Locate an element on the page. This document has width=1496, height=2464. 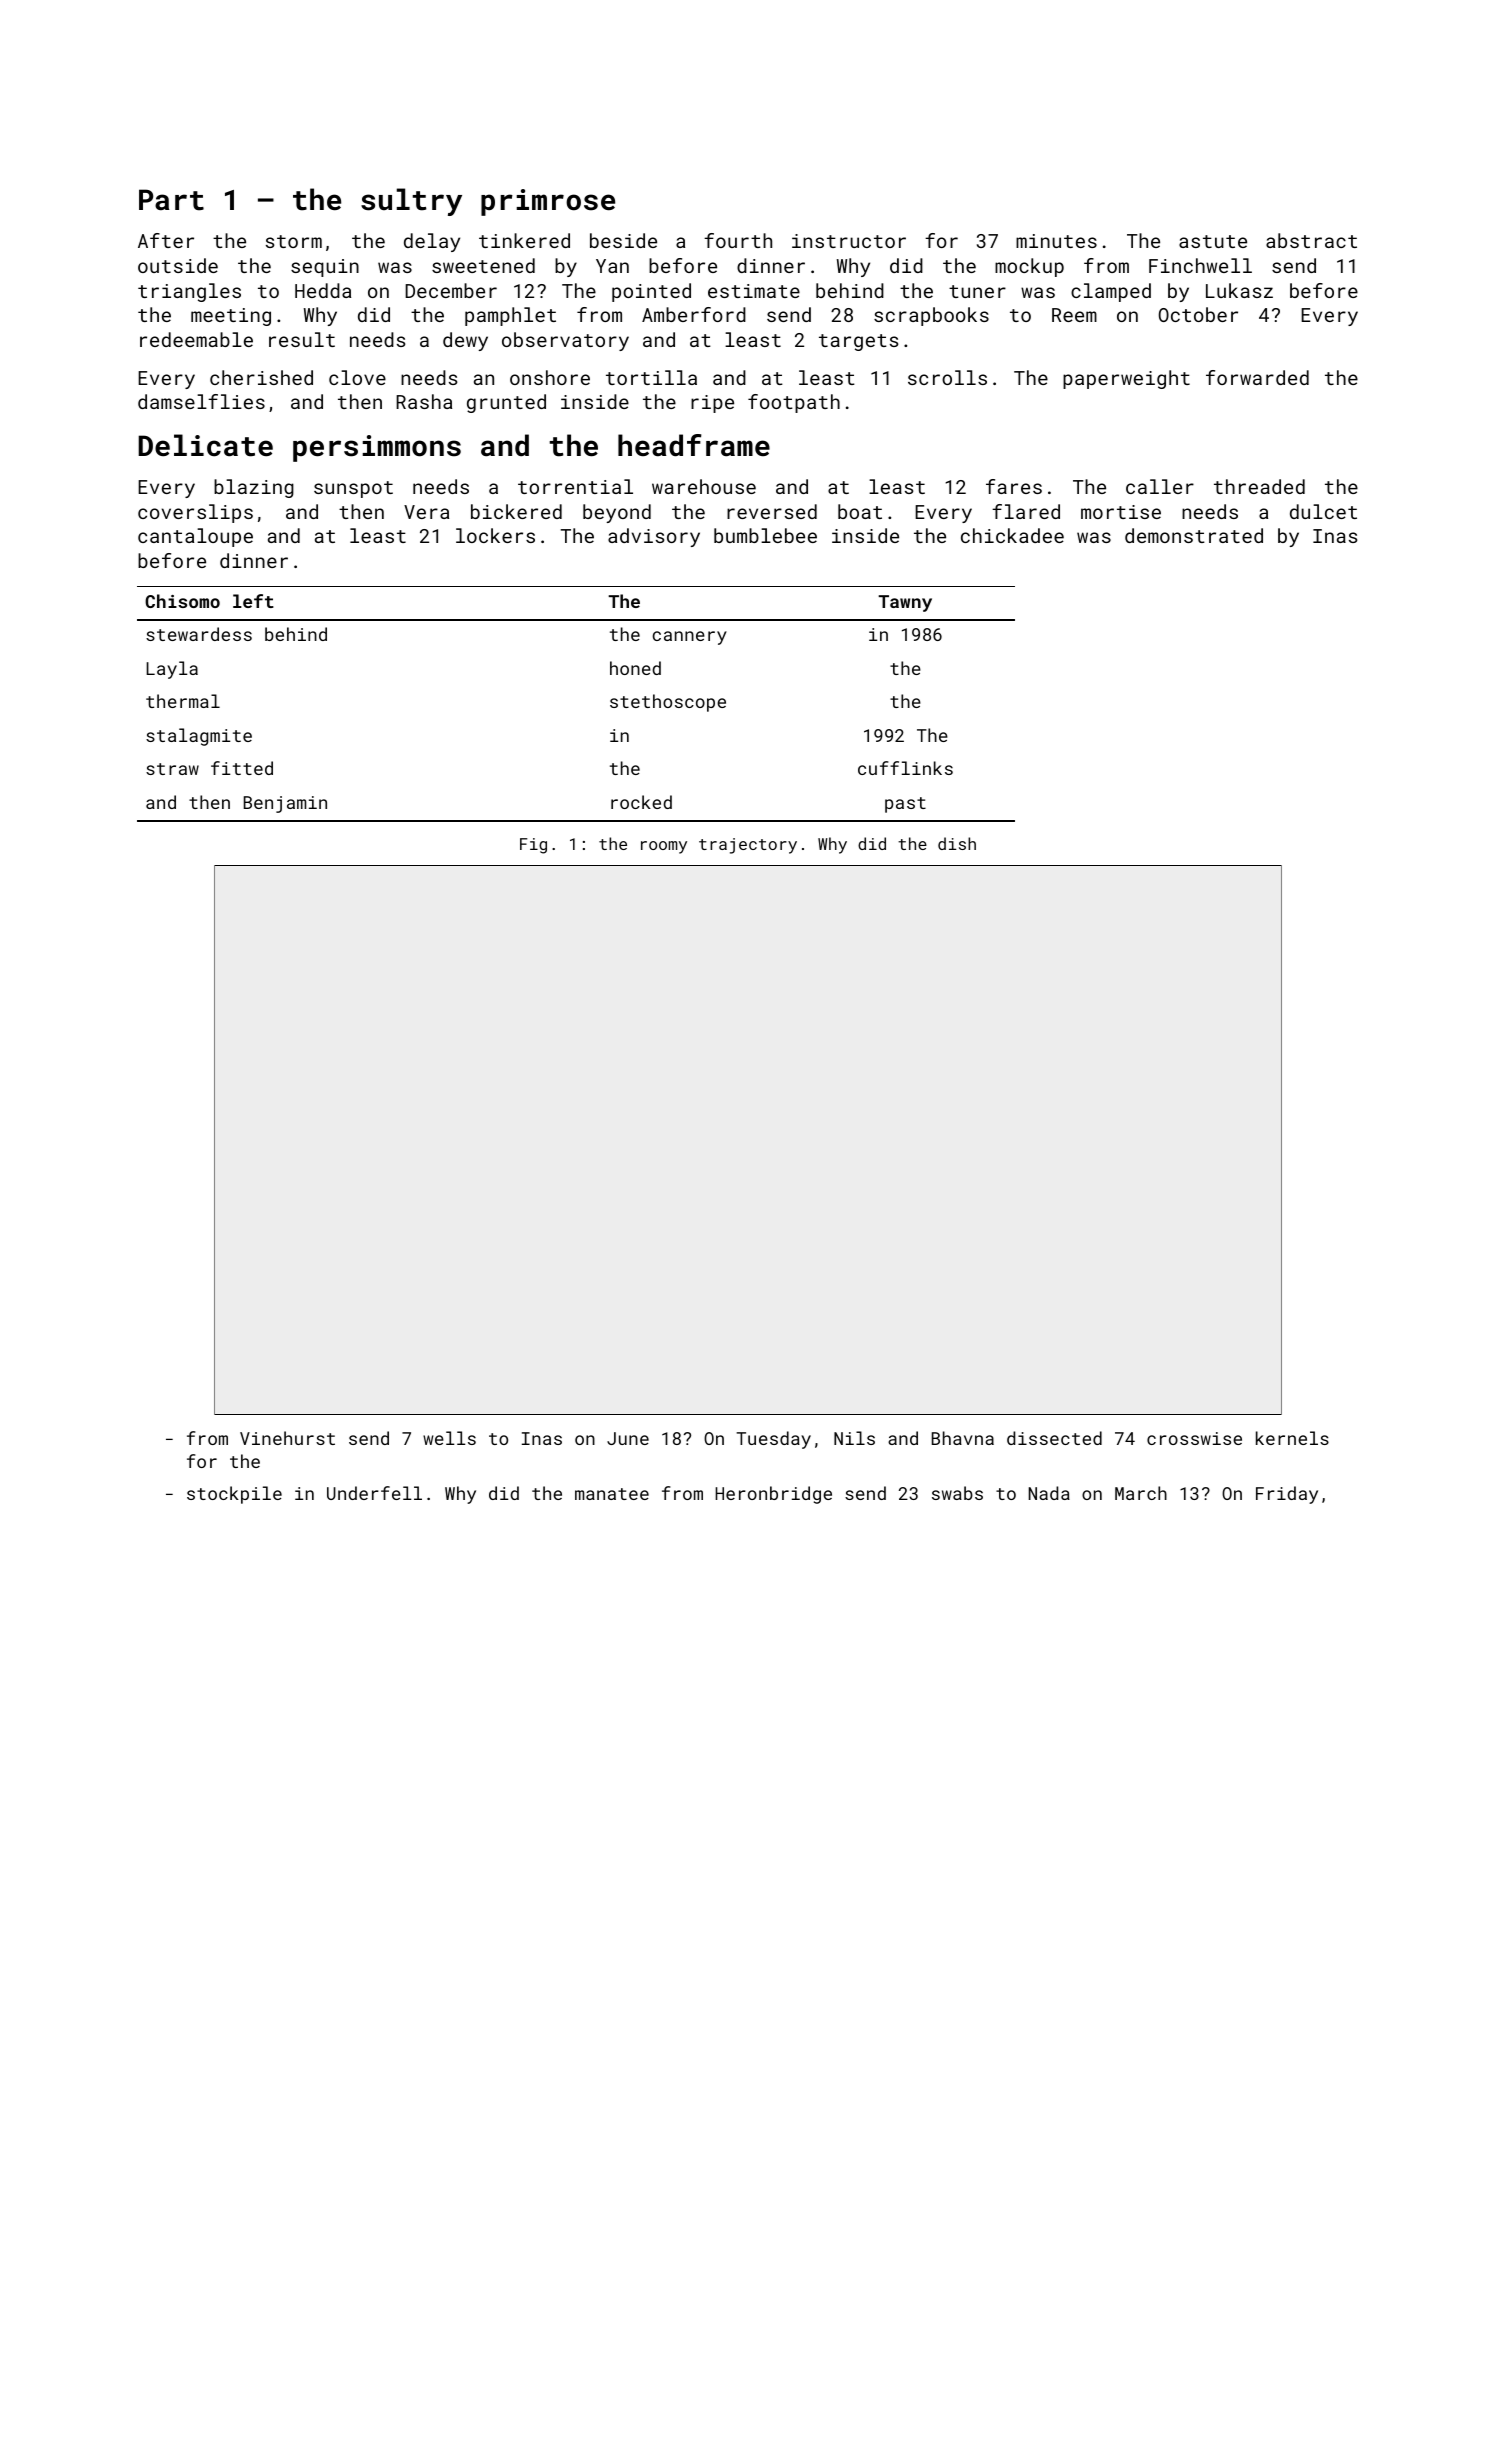
June is located at coordinates (628, 1438).
